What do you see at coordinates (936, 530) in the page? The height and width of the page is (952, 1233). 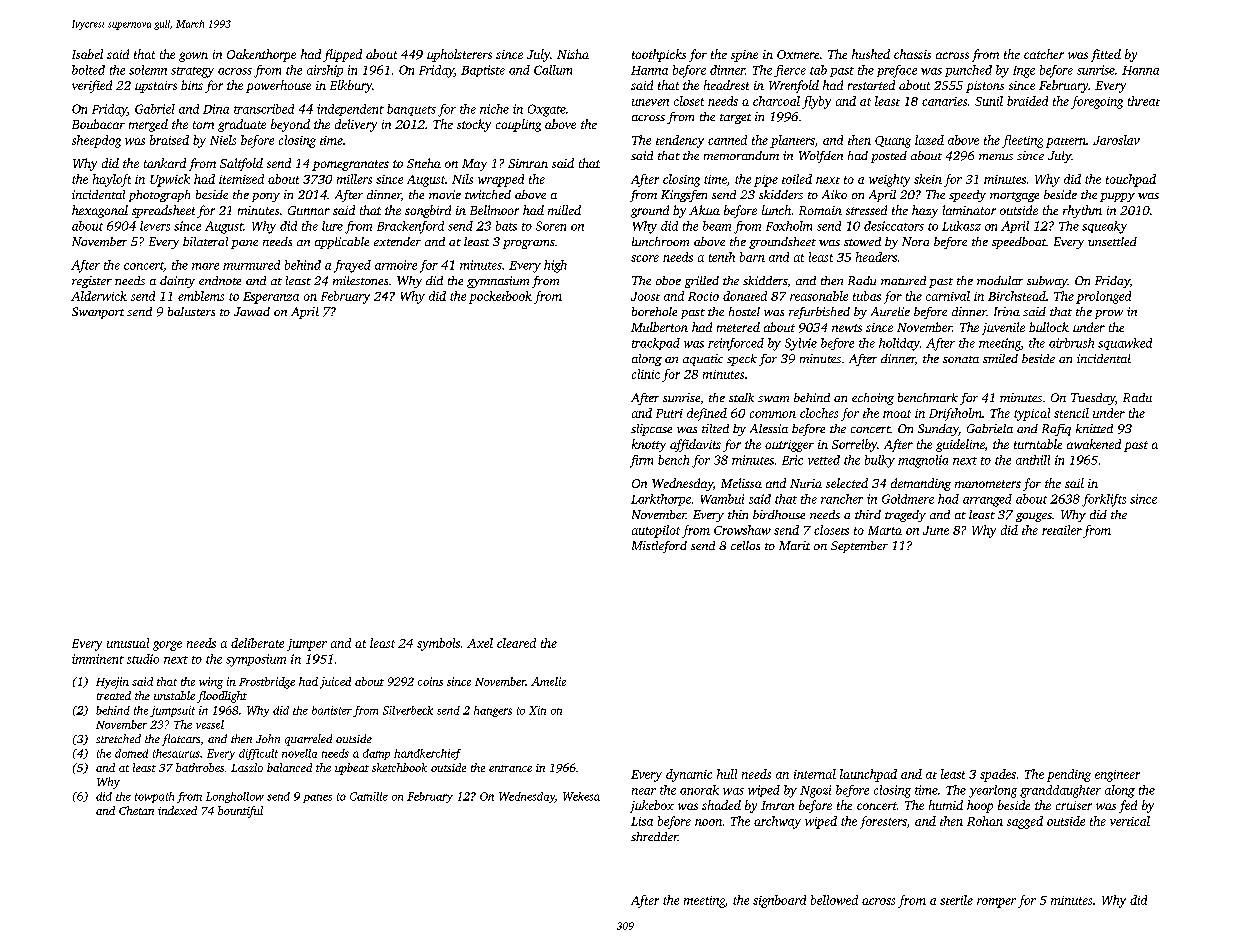 I see `June` at bounding box center [936, 530].
